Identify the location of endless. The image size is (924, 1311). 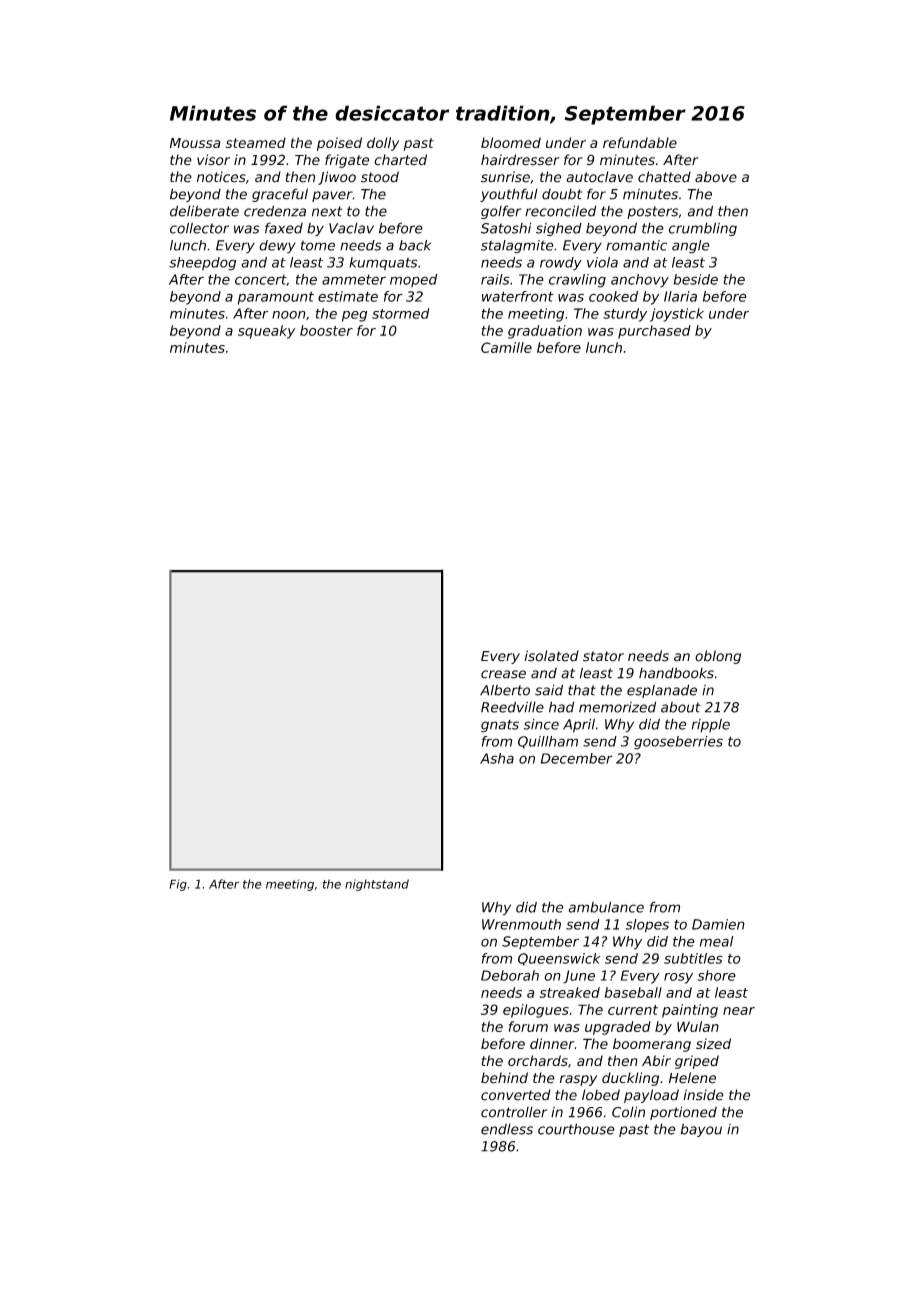
(507, 1129).
